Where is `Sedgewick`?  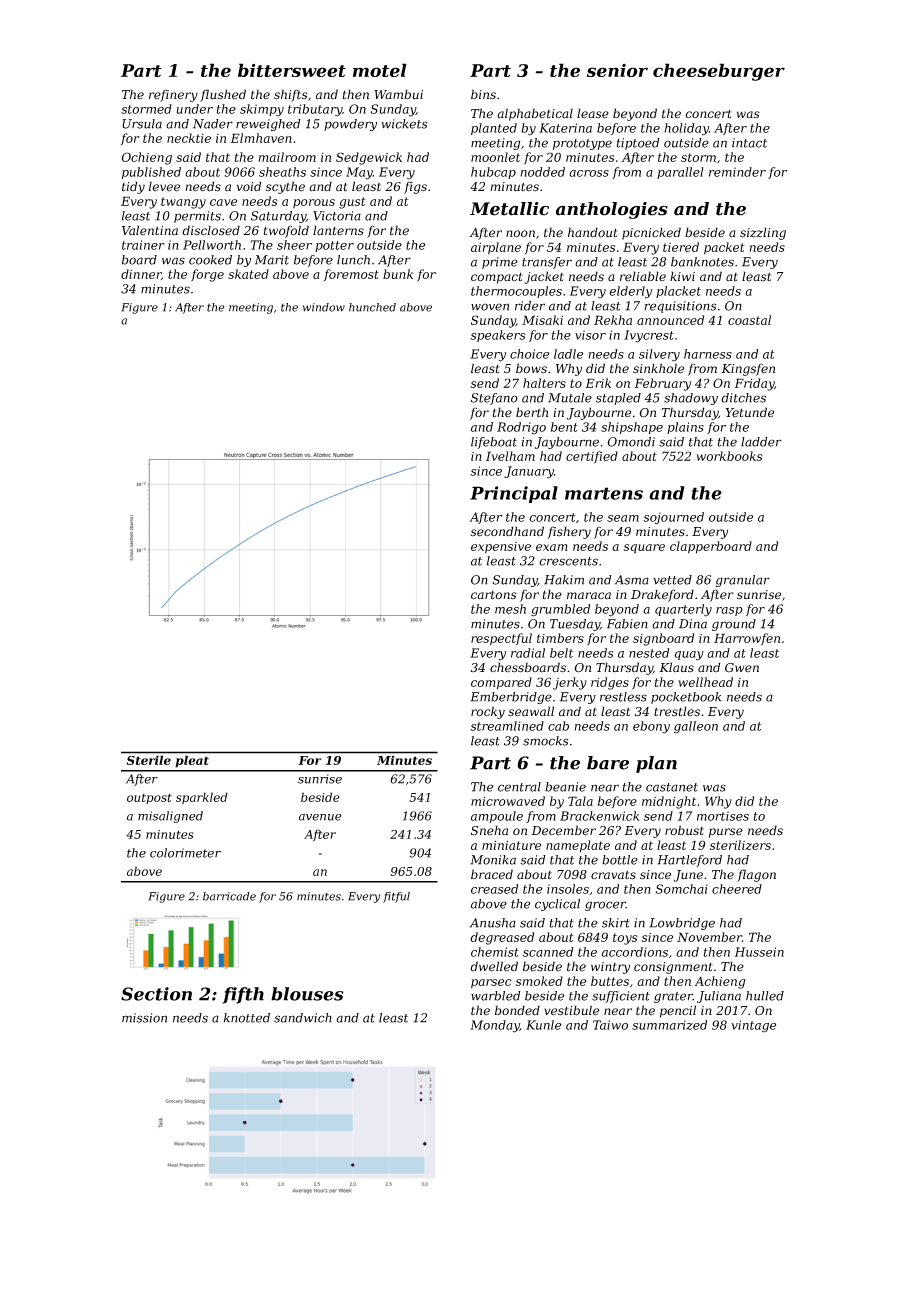
Sedgewick is located at coordinates (369, 158).
